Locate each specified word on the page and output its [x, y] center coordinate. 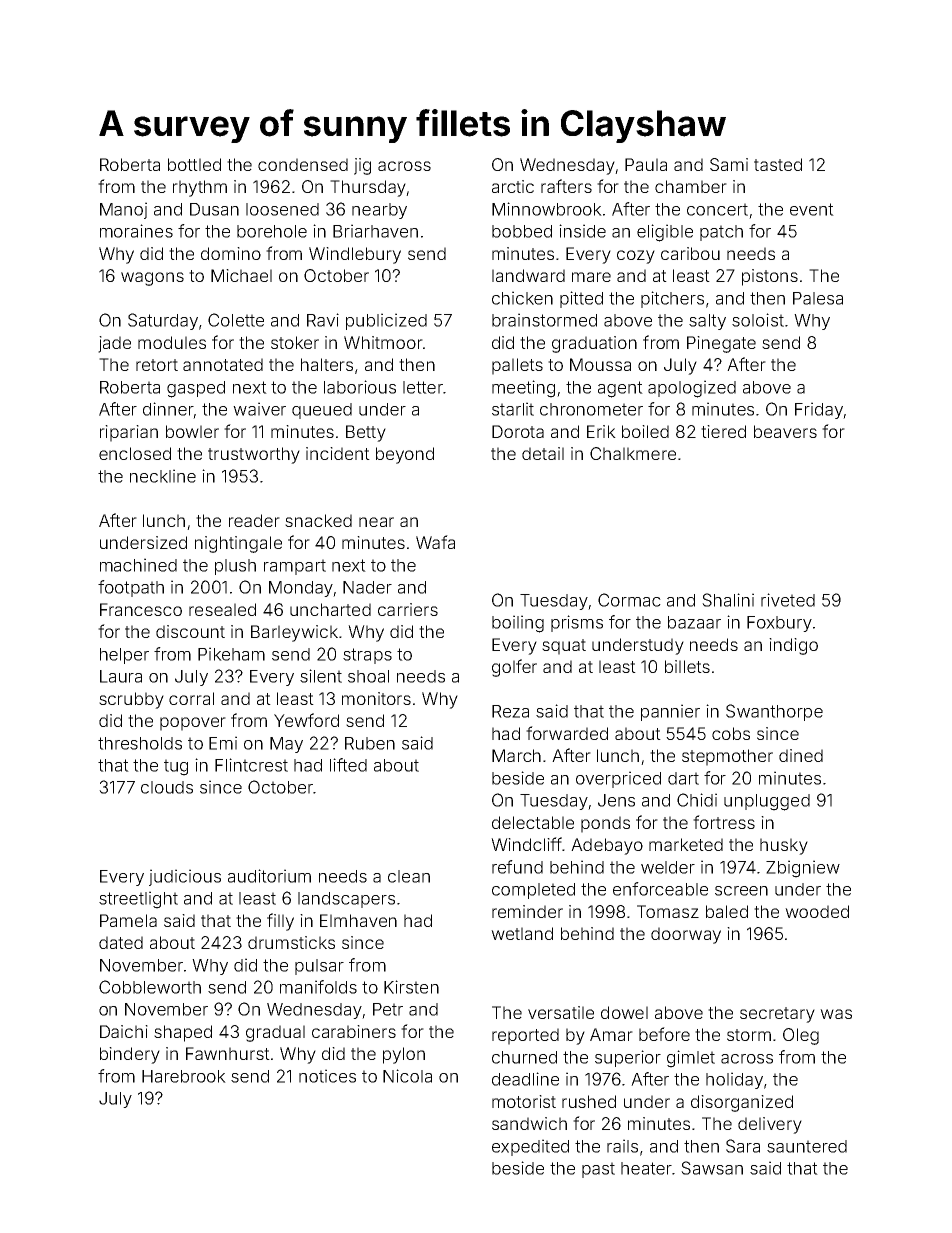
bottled [194, 164]
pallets [517, 366]
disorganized [742, 1103]
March [516, 755]
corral [191, 698]
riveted [788, 600]
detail [543, 453]
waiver [259, 409]
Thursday [368, 188]
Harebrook [184, 1076]
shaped [183, 1033]
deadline [525, 1079]
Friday [819, 410]
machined [138, 565]
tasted [778, 164]
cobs [731, 733]
